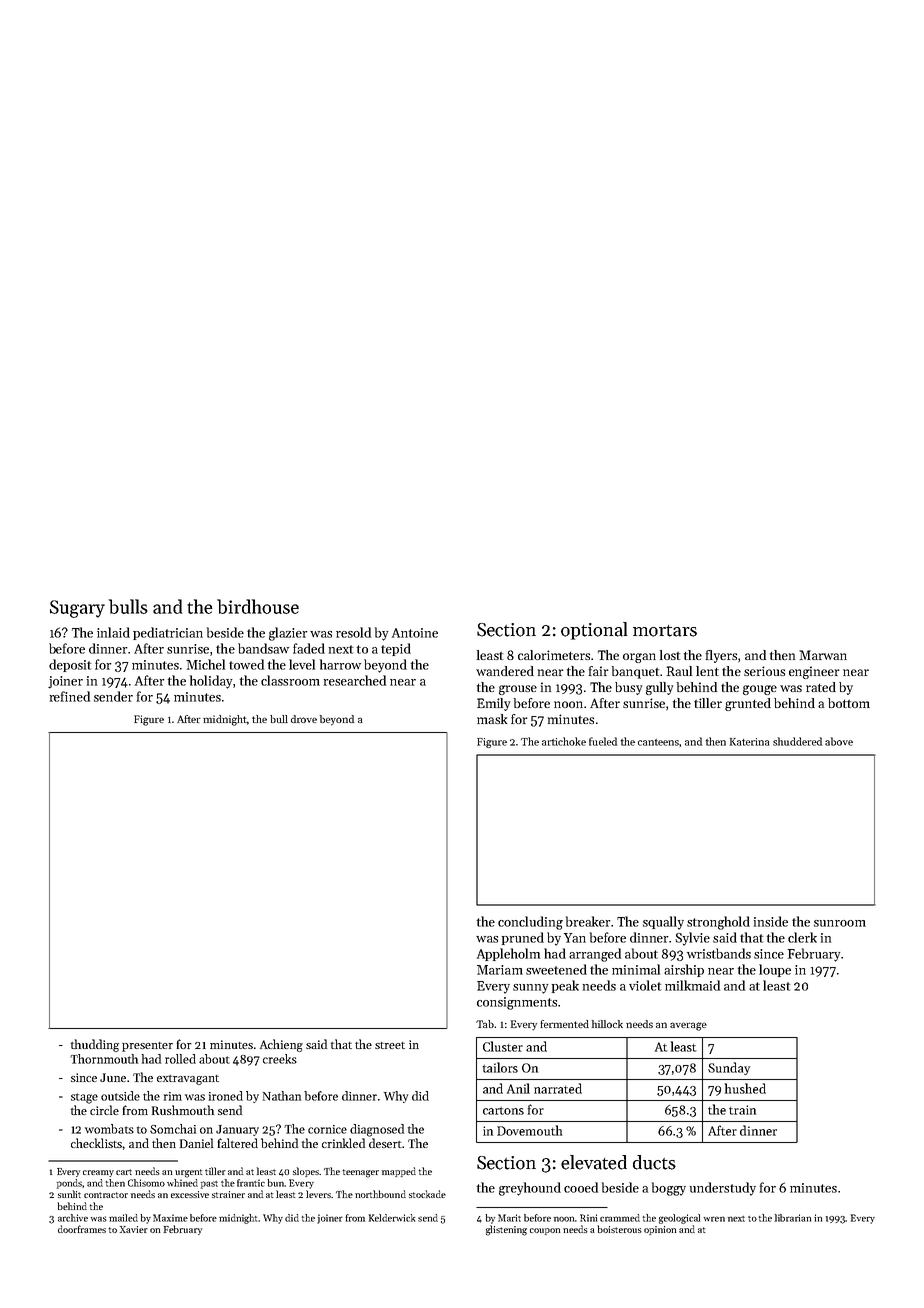 This screenshot has width=924, height=1308. I want to click on mask, so click(492, 719).
